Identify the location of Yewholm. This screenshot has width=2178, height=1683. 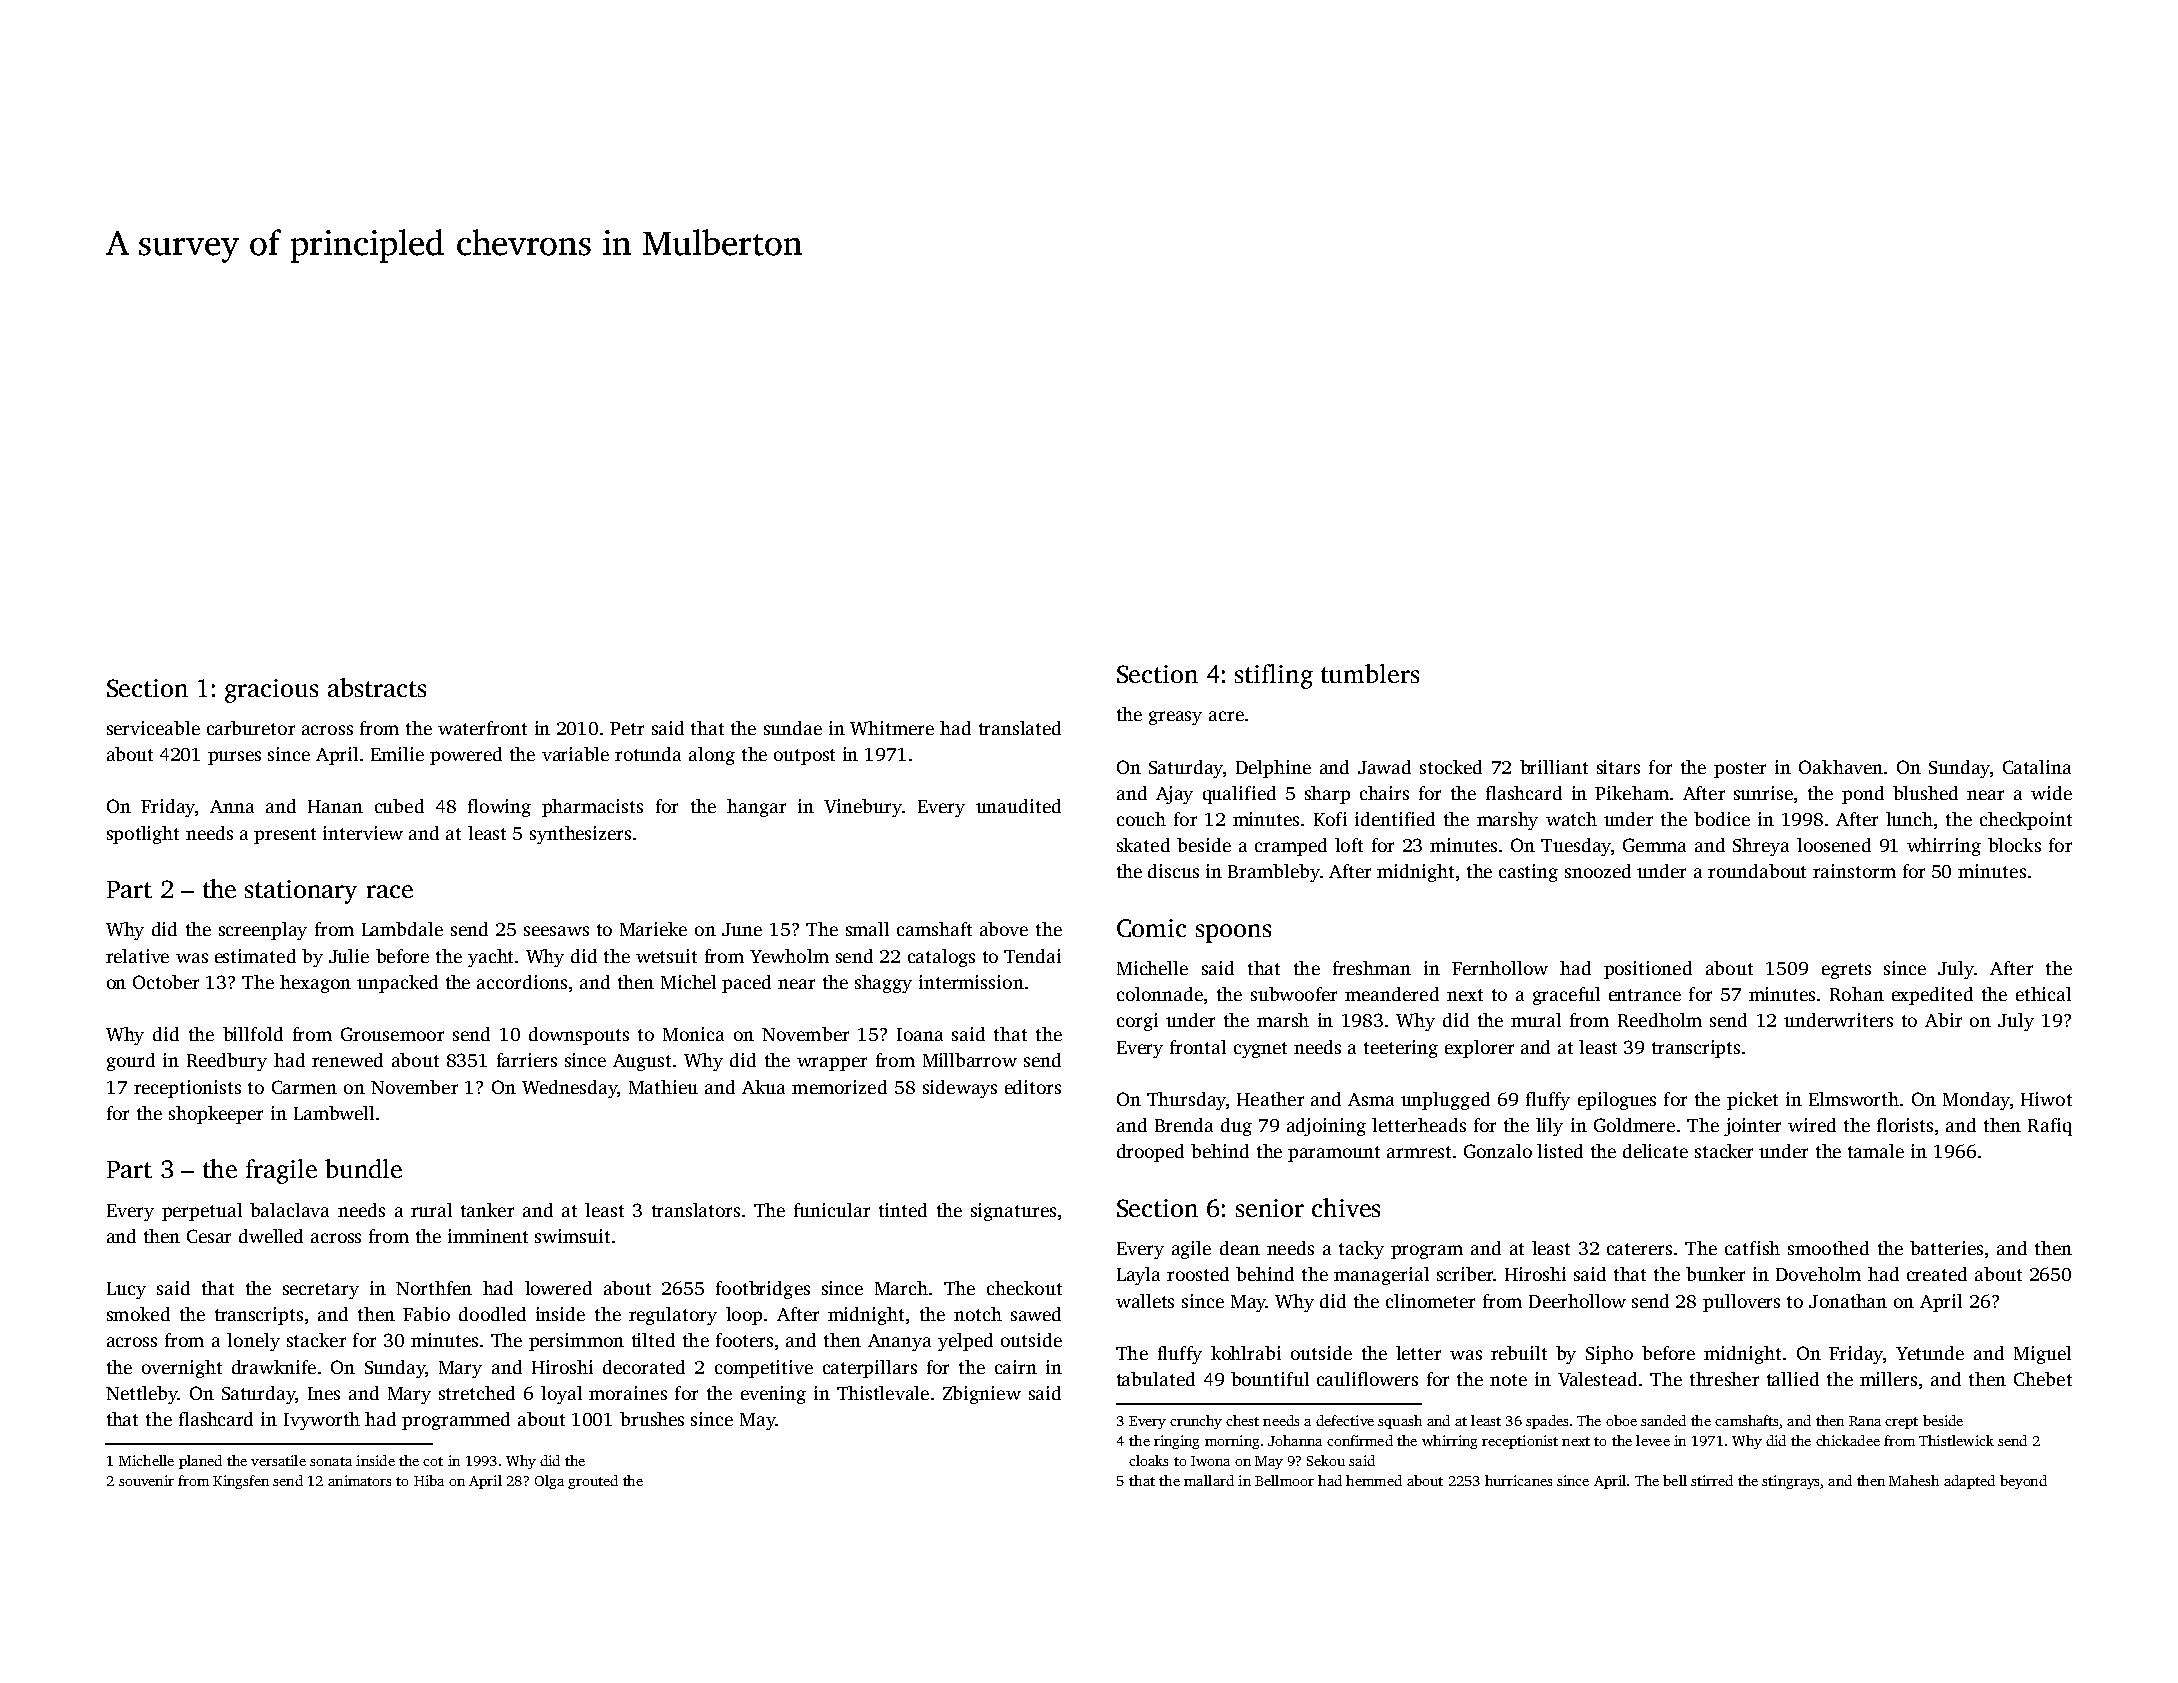
(789, 956).
